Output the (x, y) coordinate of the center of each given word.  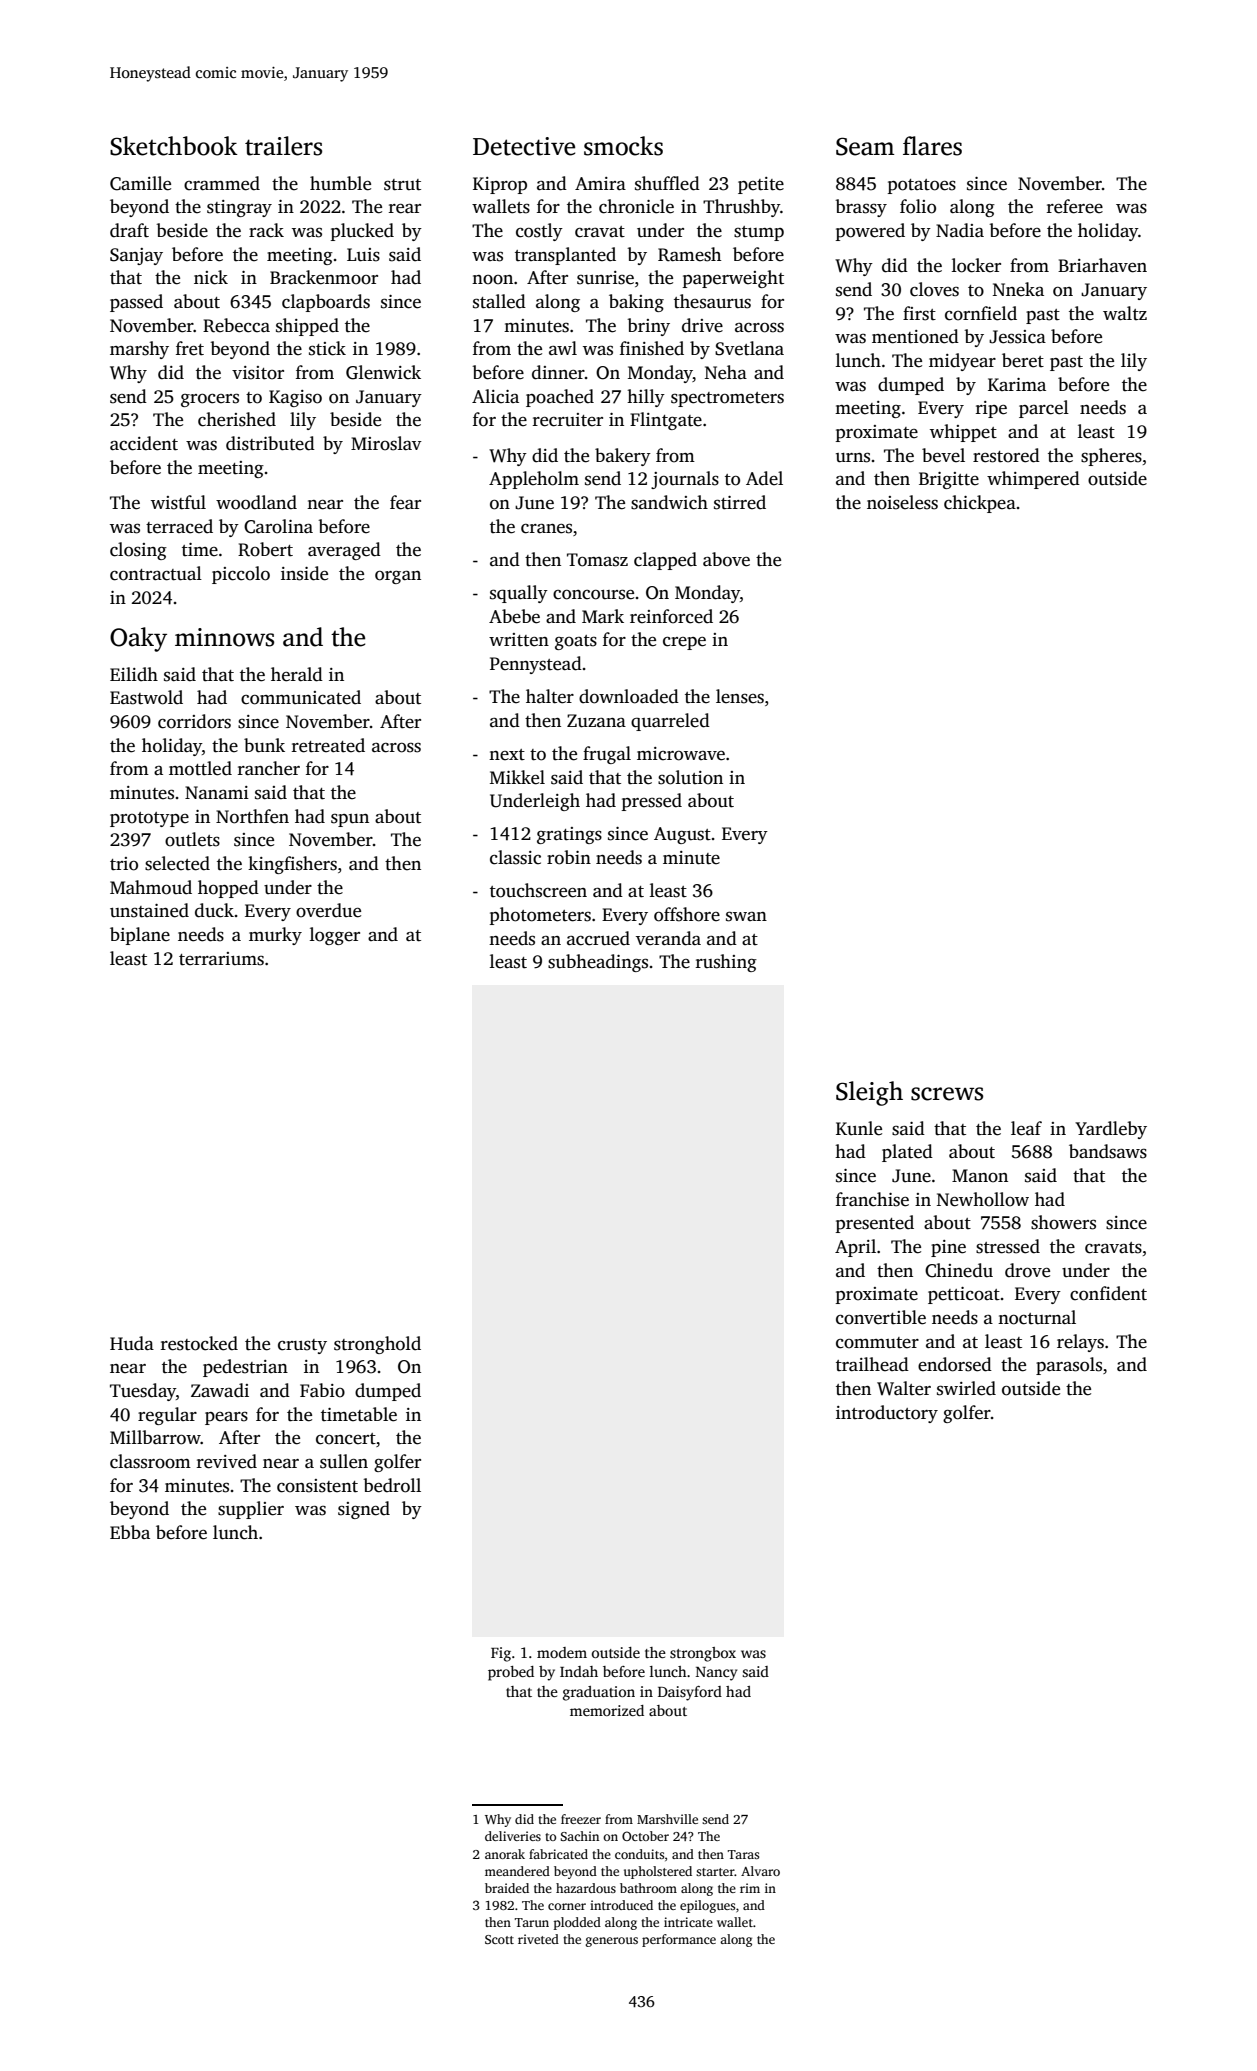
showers (1063, 1222)
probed (511, 1673)
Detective (524, 146)
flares (932, 146)
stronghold (377, 1345)
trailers (283, 146)
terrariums (221, 959)
